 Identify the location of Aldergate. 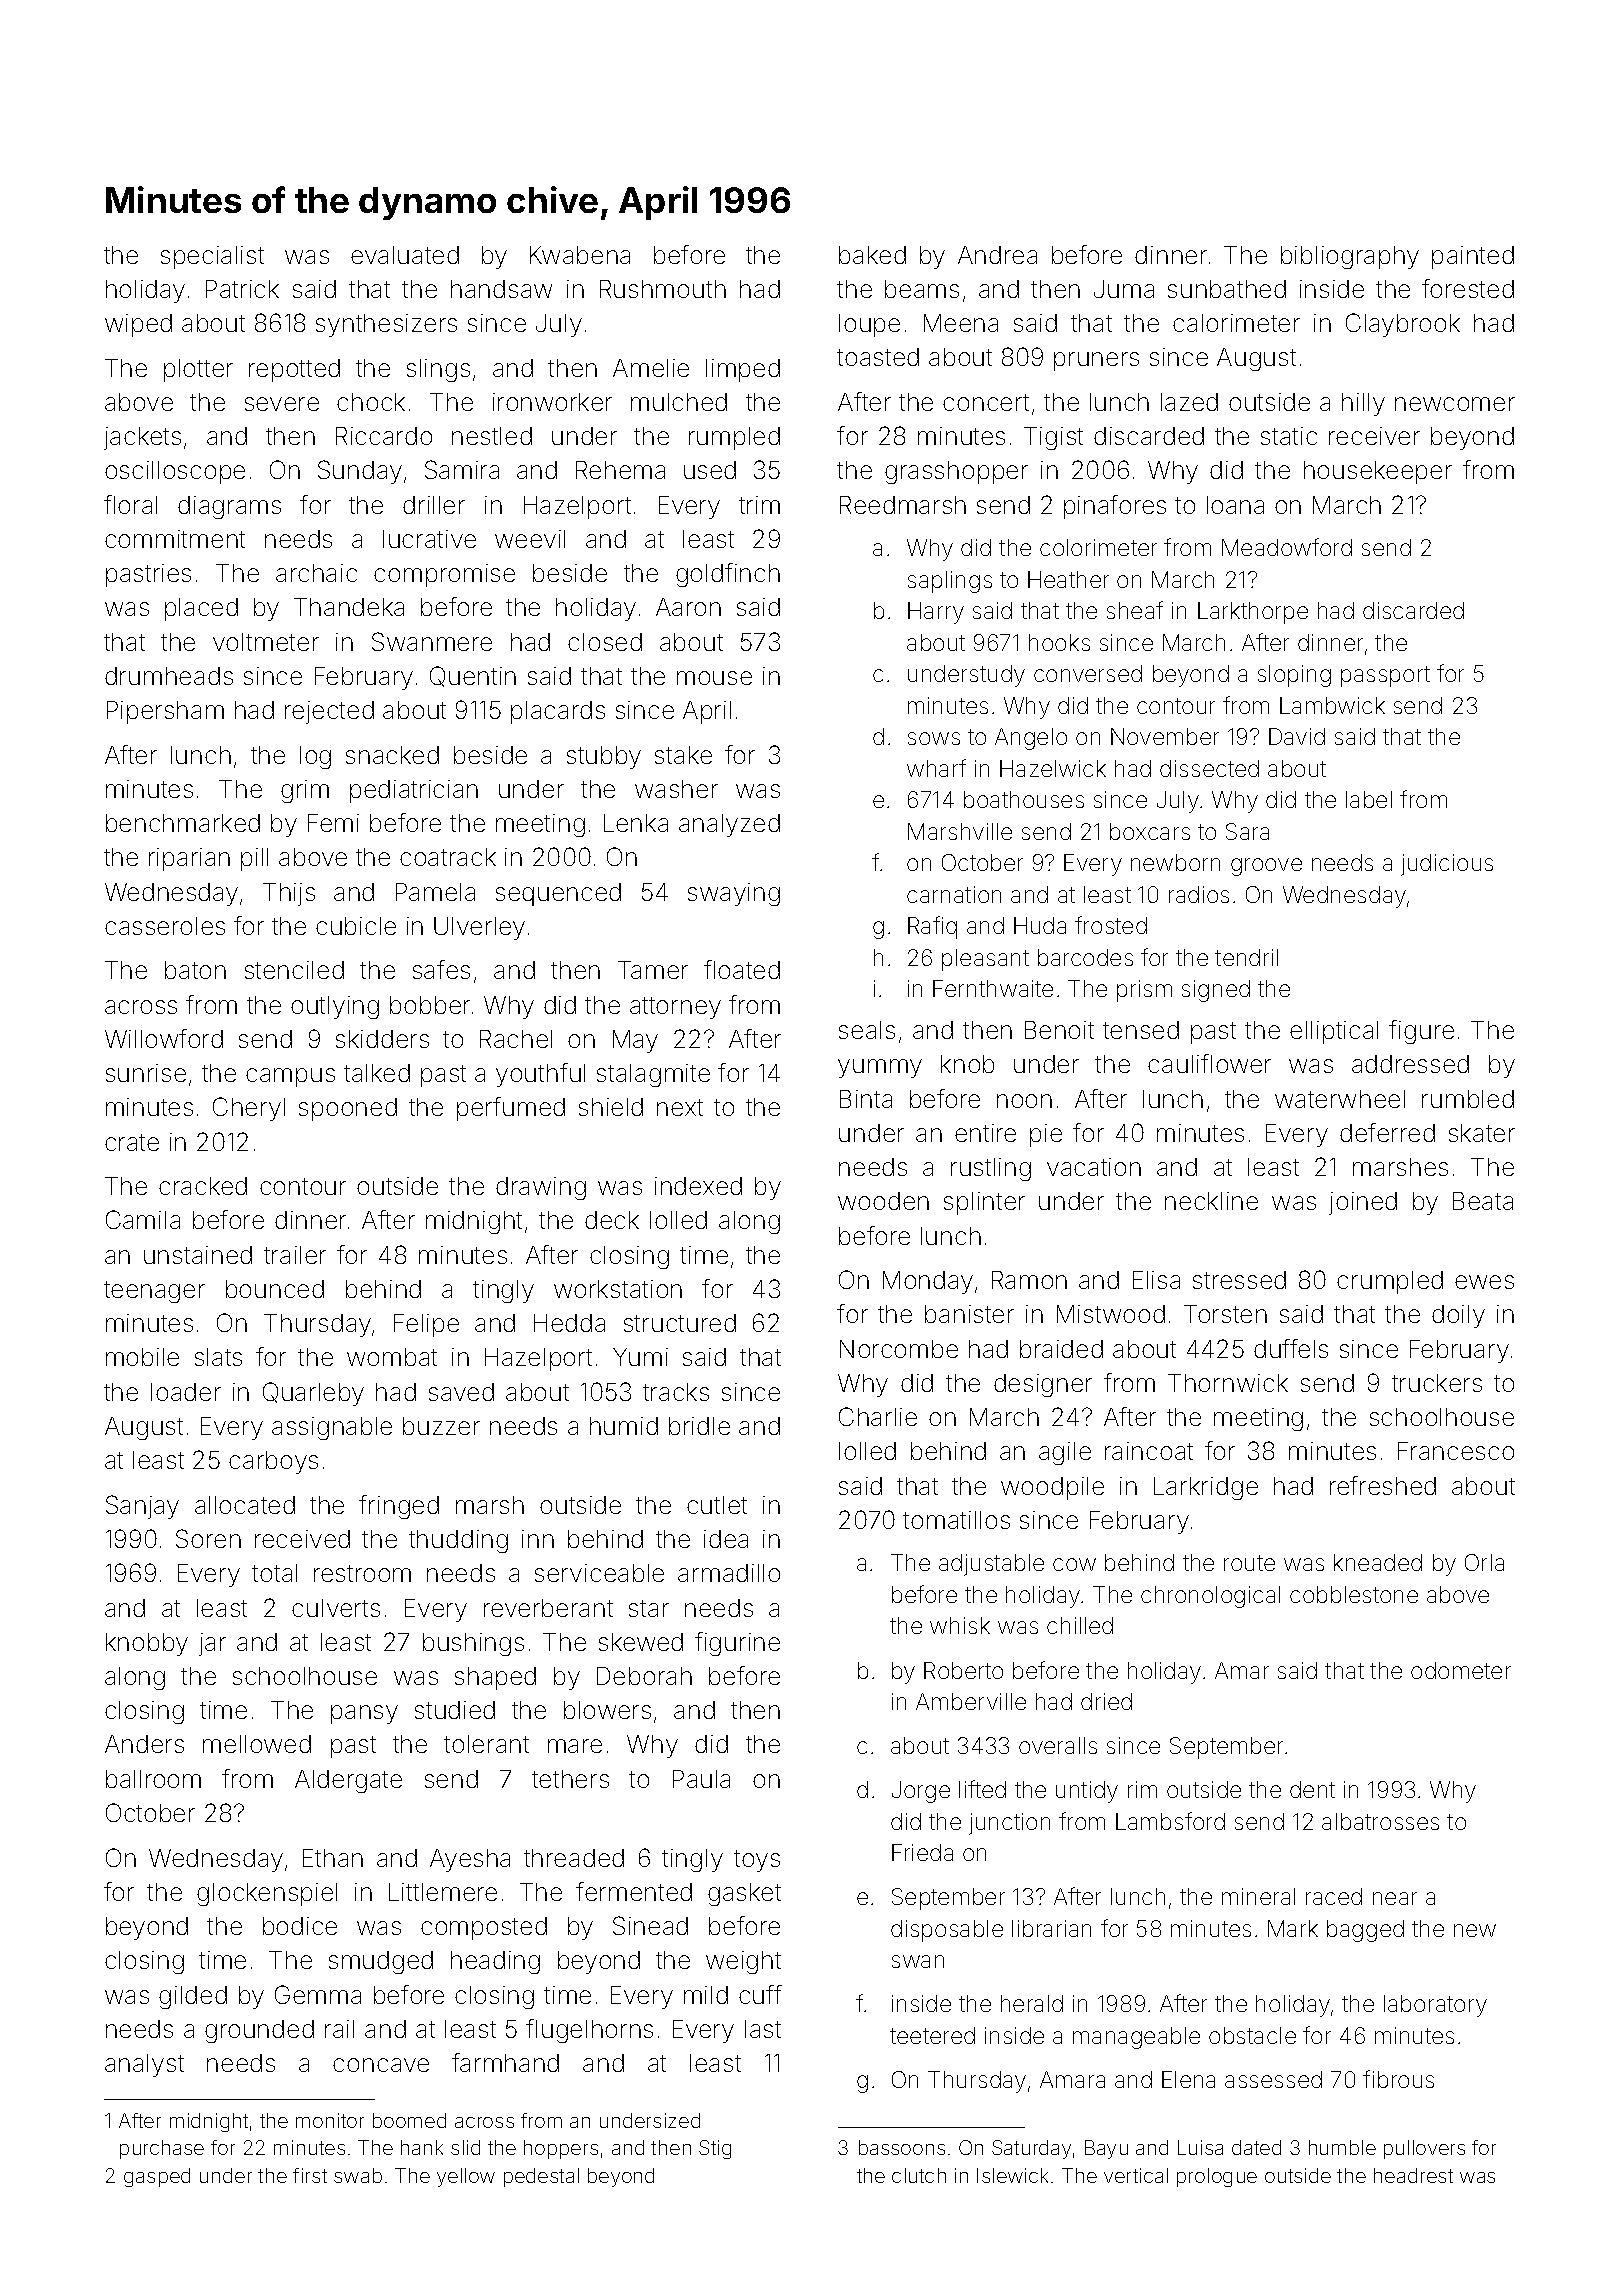
(348, 1781).
